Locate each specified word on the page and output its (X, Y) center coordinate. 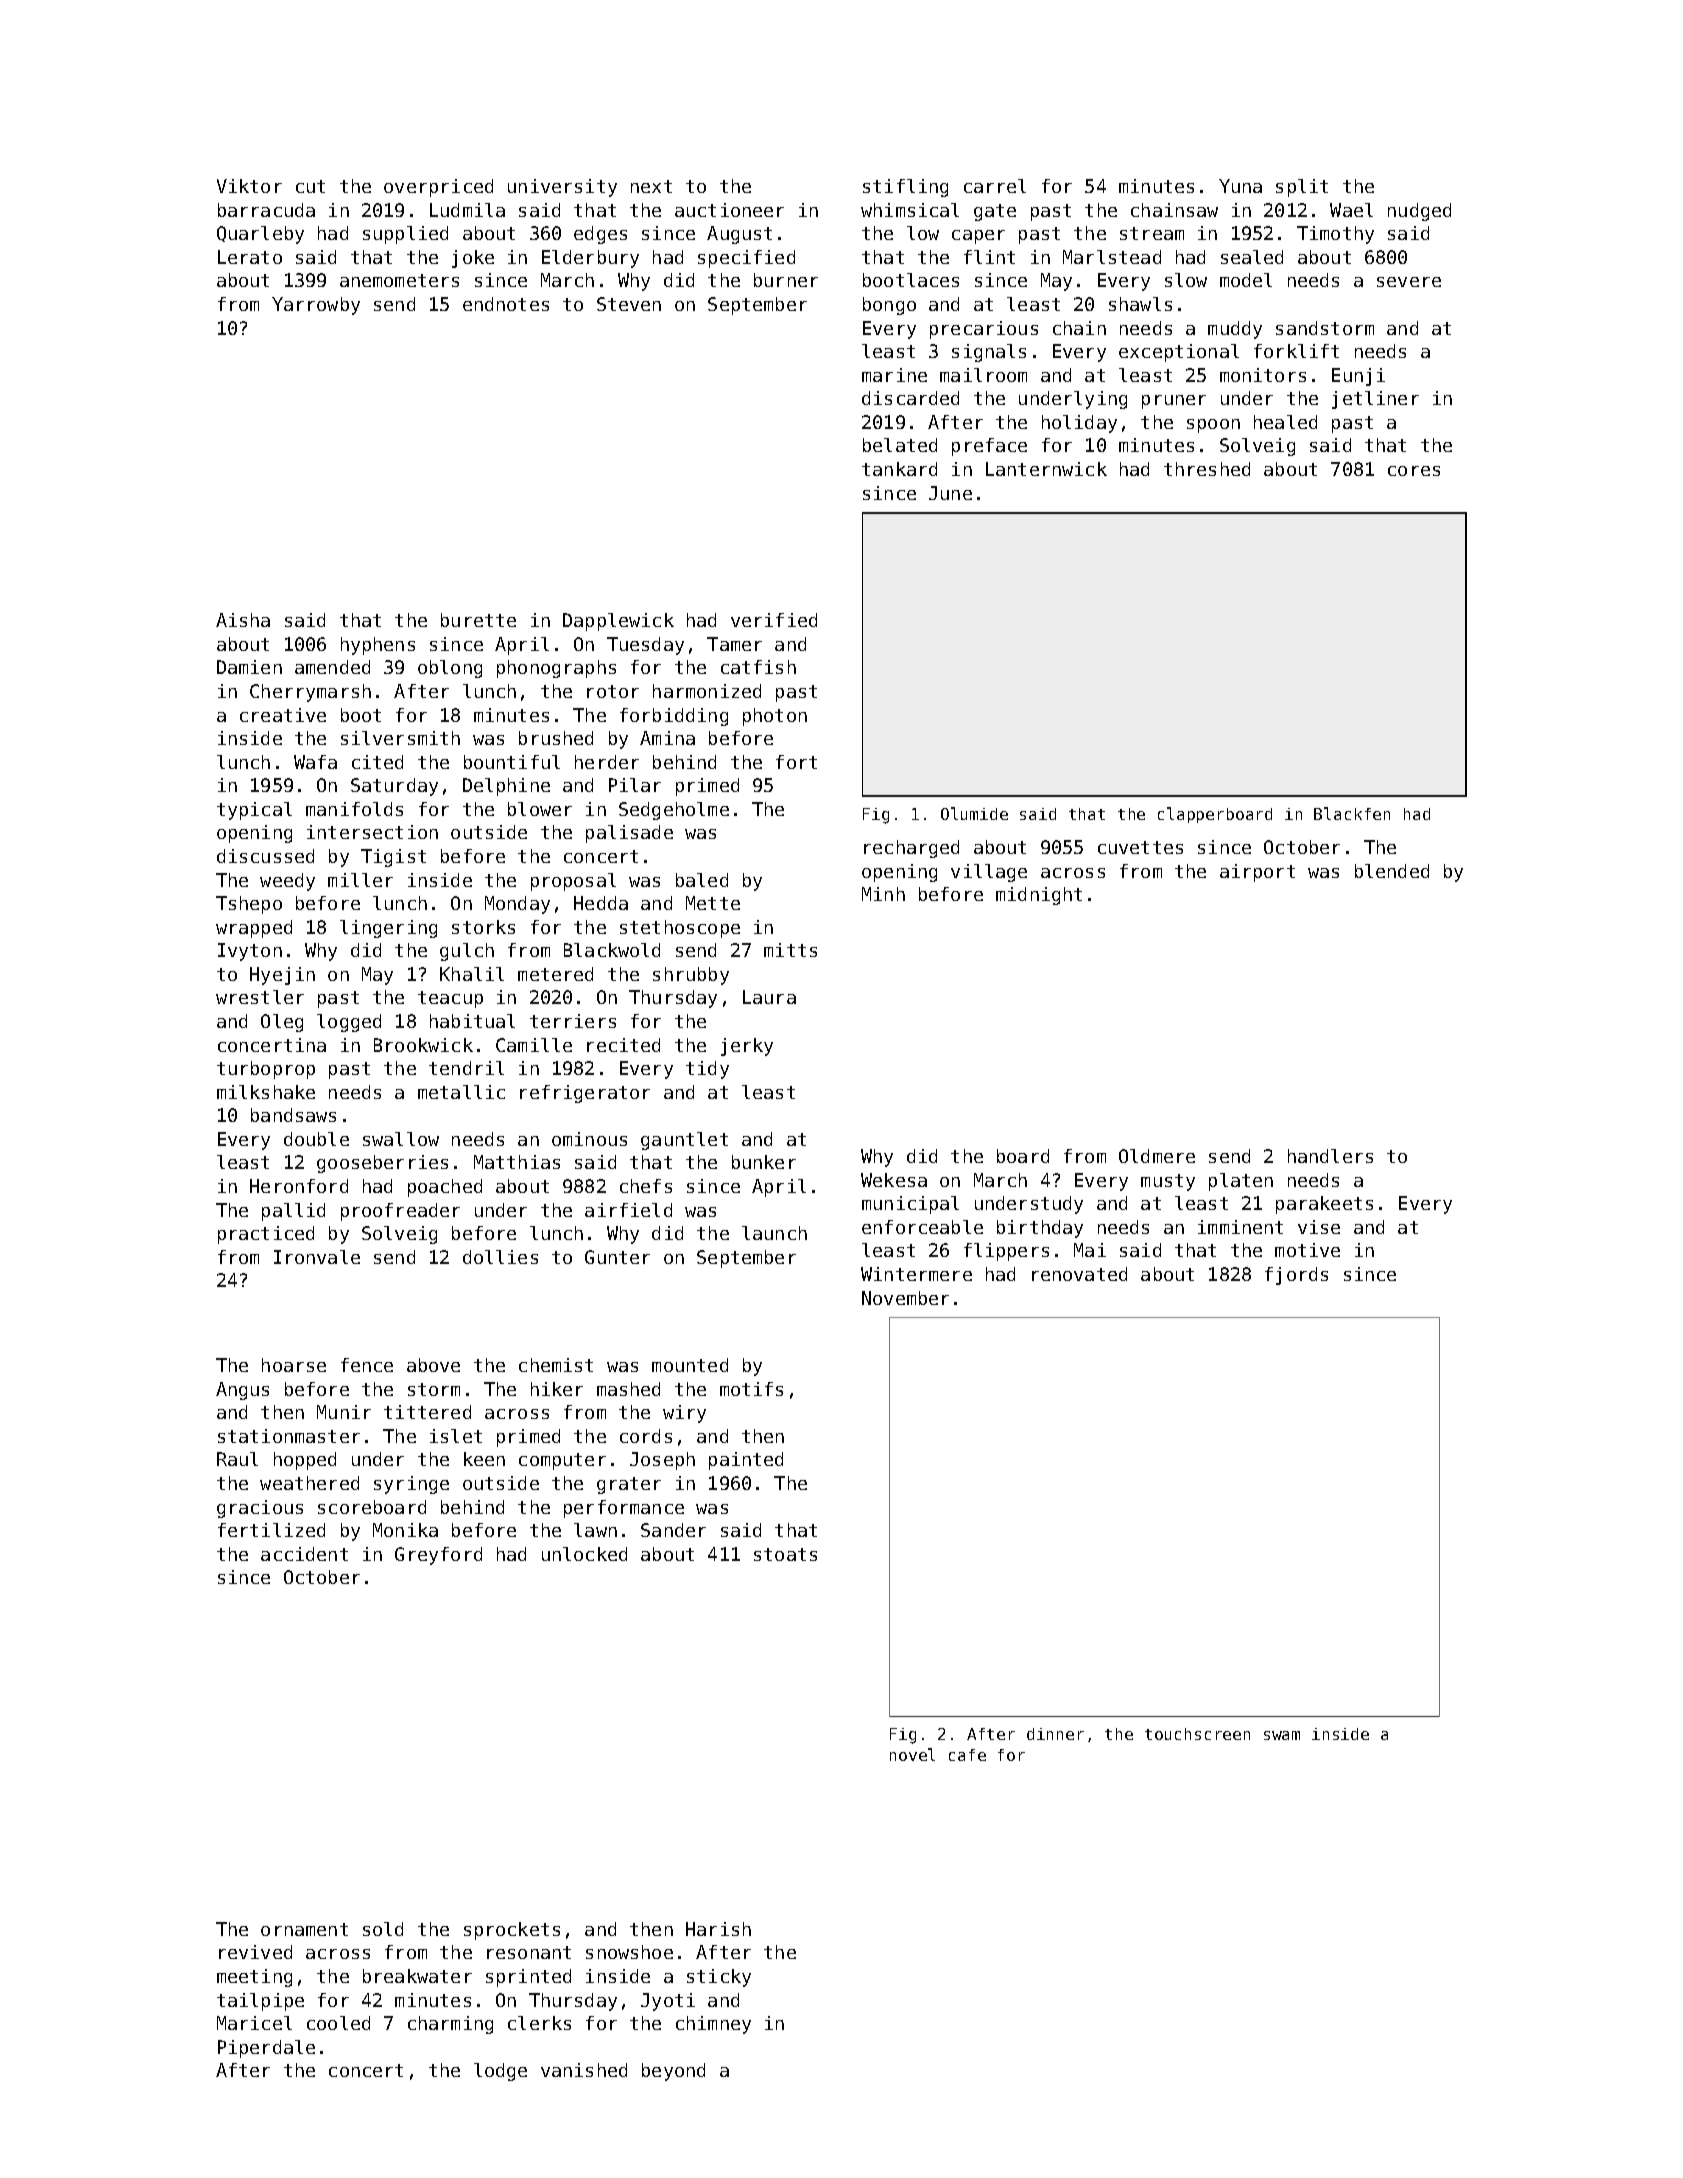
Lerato (250, 257)
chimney (713, 2025)
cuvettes (1140, 847)
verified (774, 620)
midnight (1039, 896)
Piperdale (266, 2049)
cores (1414, 471)
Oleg (282, 1023)
